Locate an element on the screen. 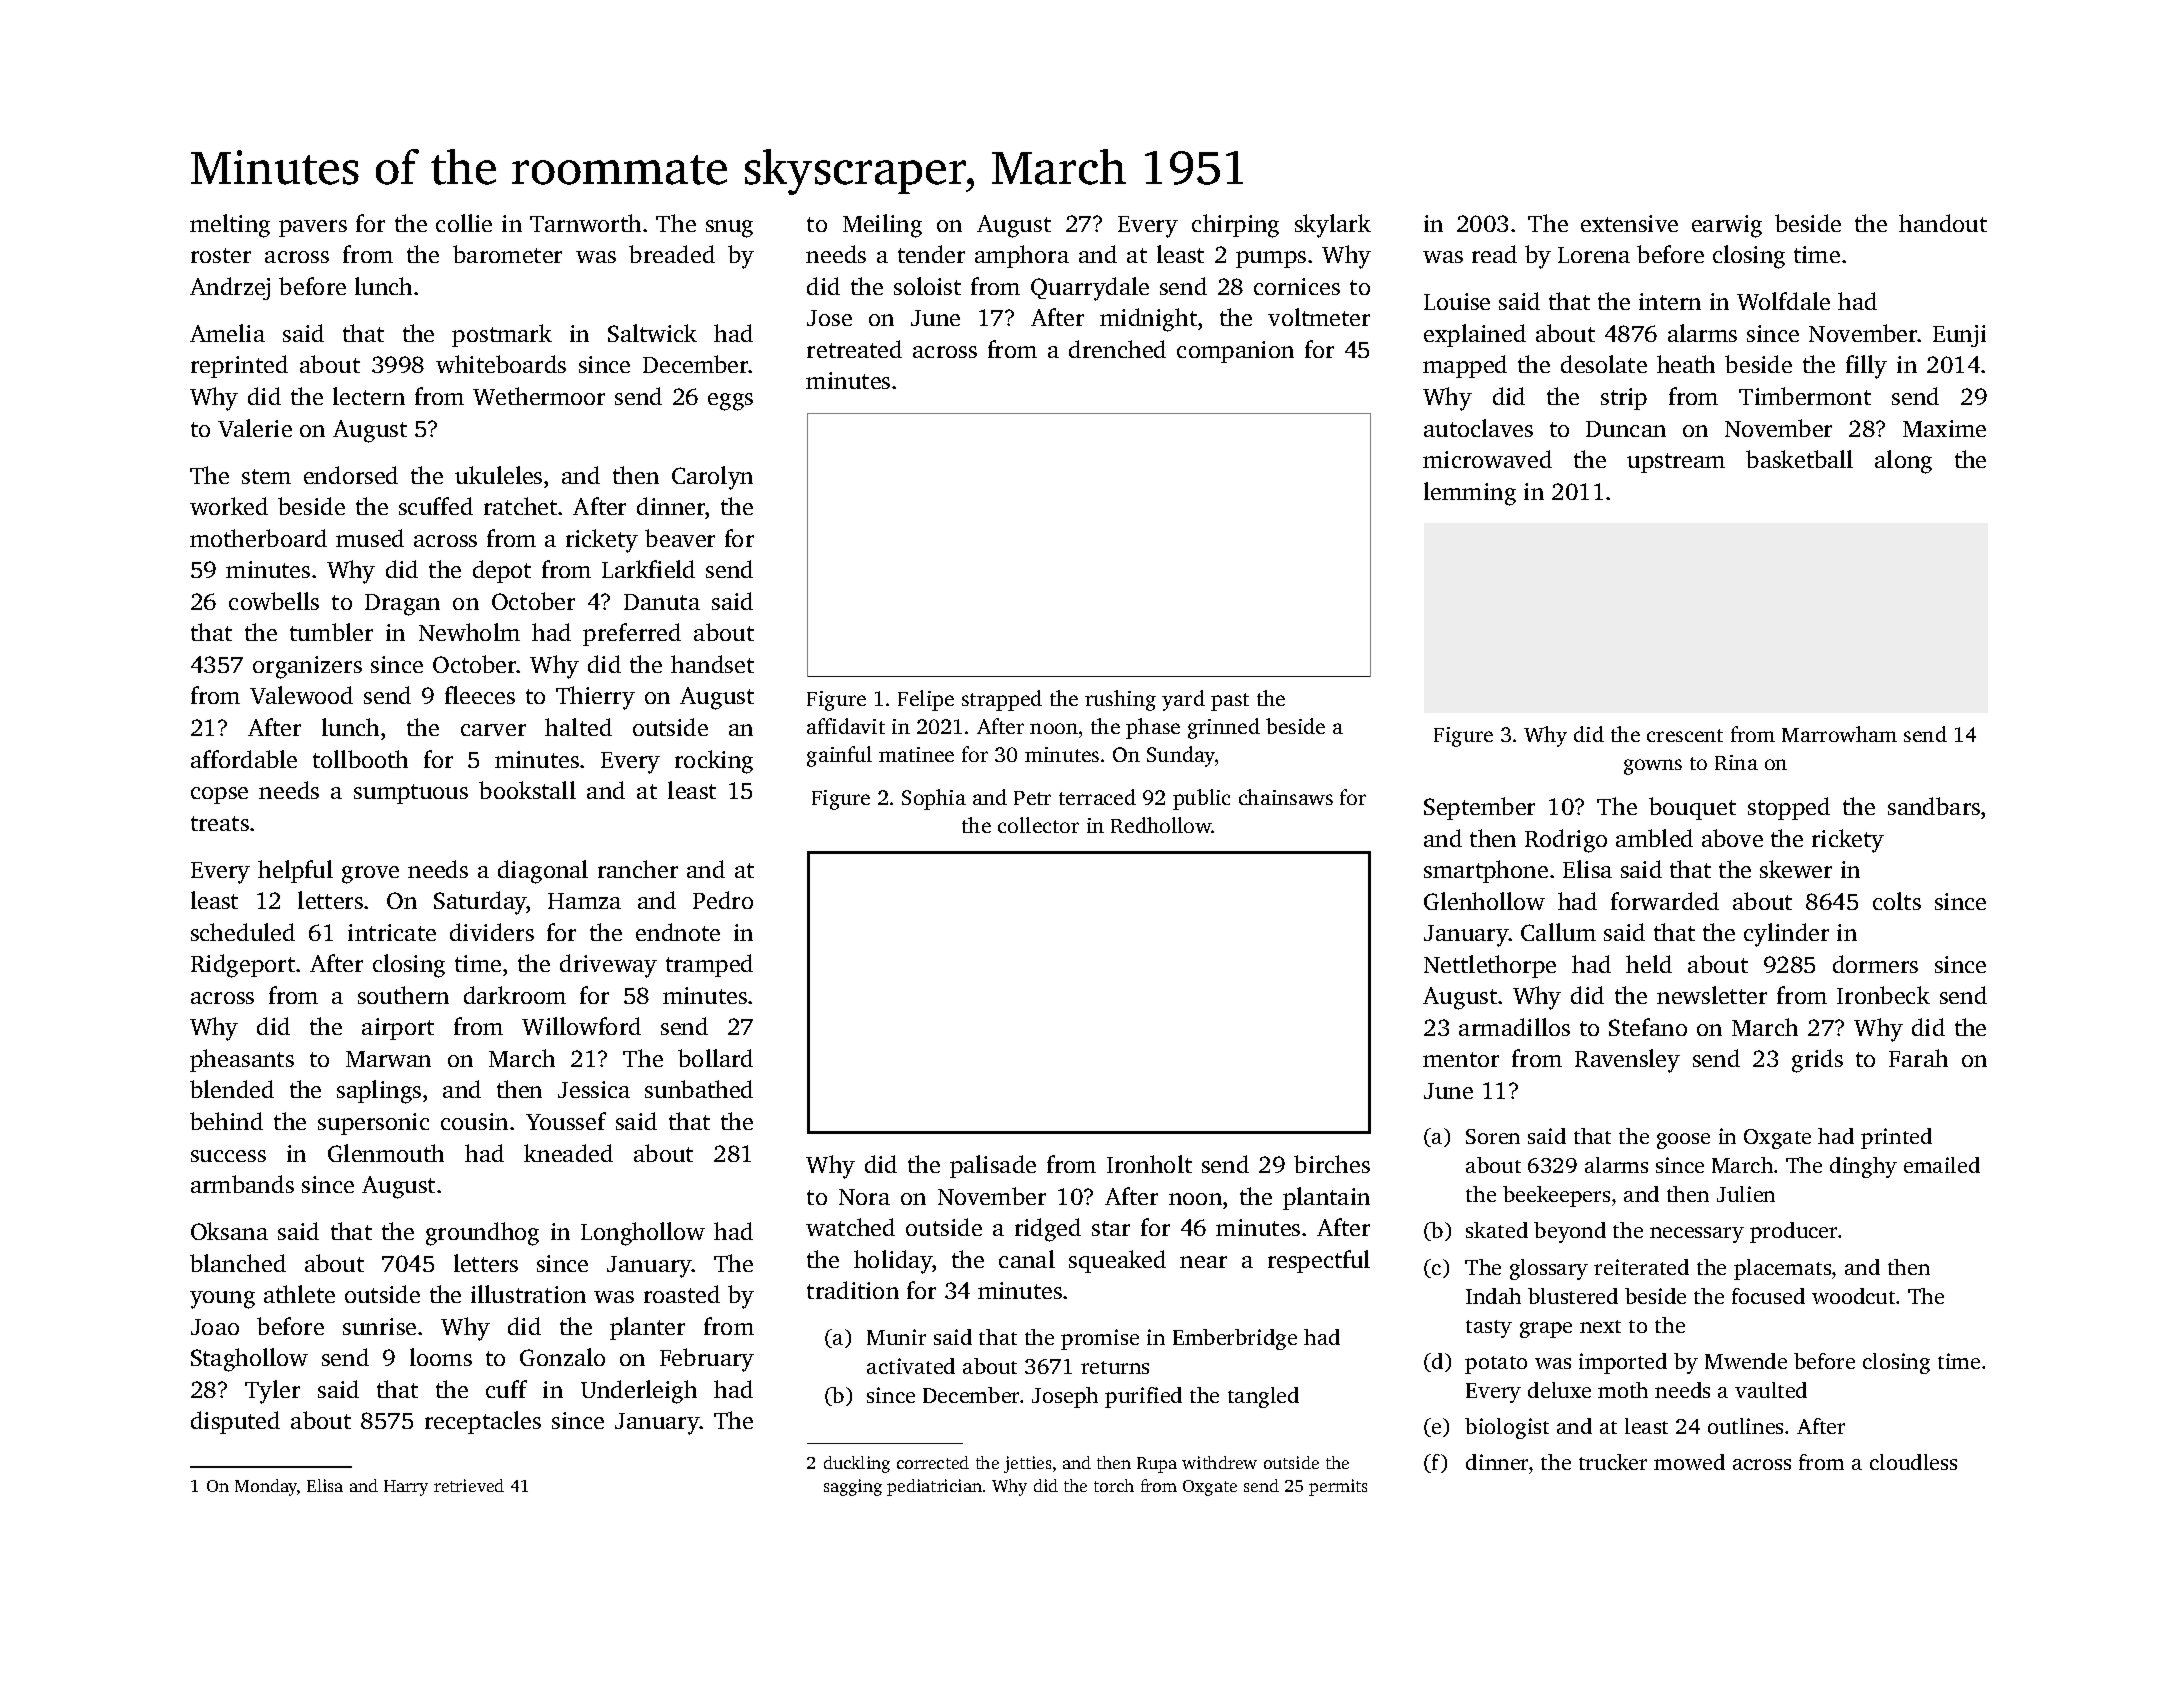  earwig is located at coordinates (1727, 226).
